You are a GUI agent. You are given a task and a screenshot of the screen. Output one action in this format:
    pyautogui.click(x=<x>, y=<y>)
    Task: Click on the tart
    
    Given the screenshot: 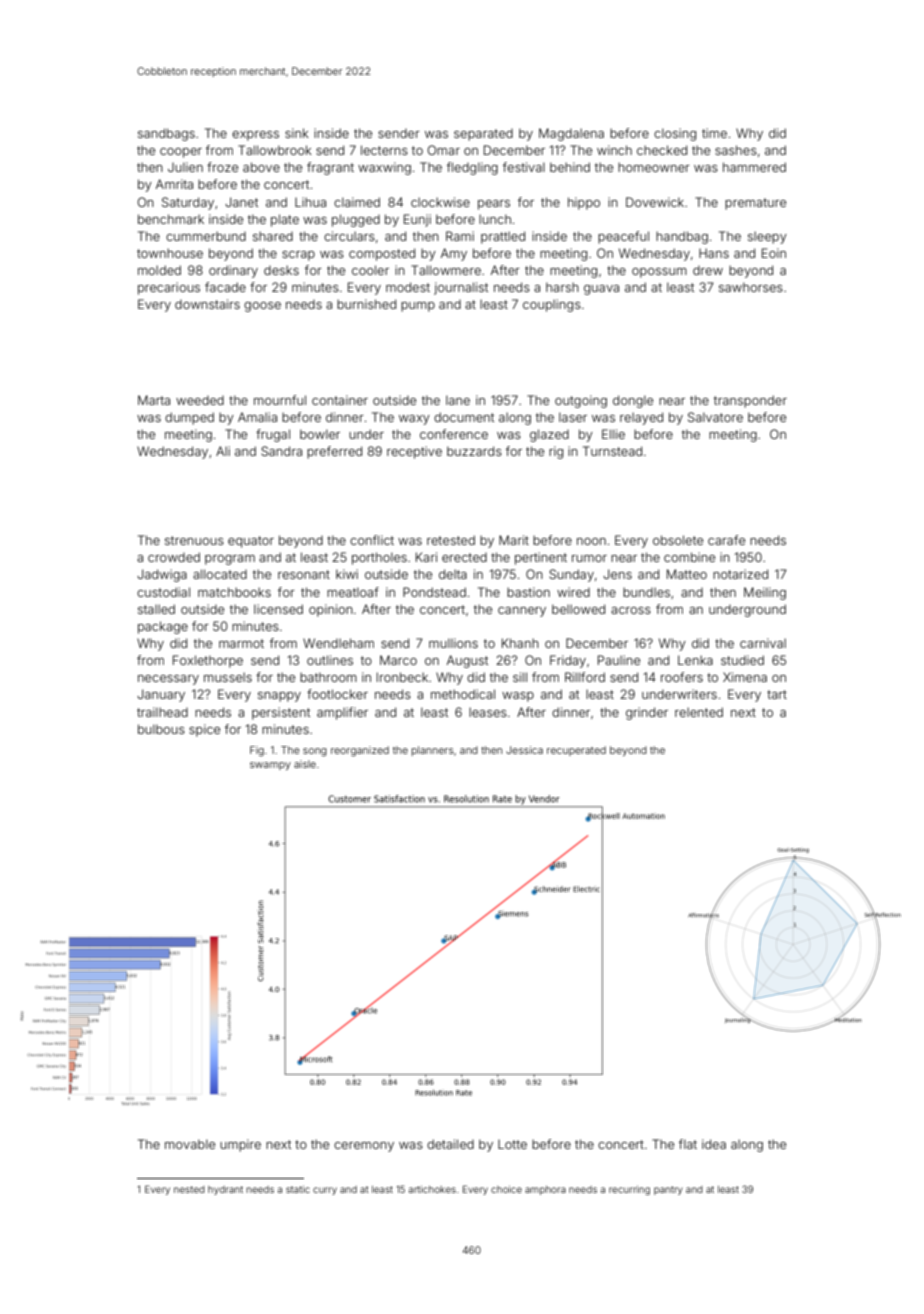 What is the action you would take?
    pyautogui.click(x=777, y=694)
